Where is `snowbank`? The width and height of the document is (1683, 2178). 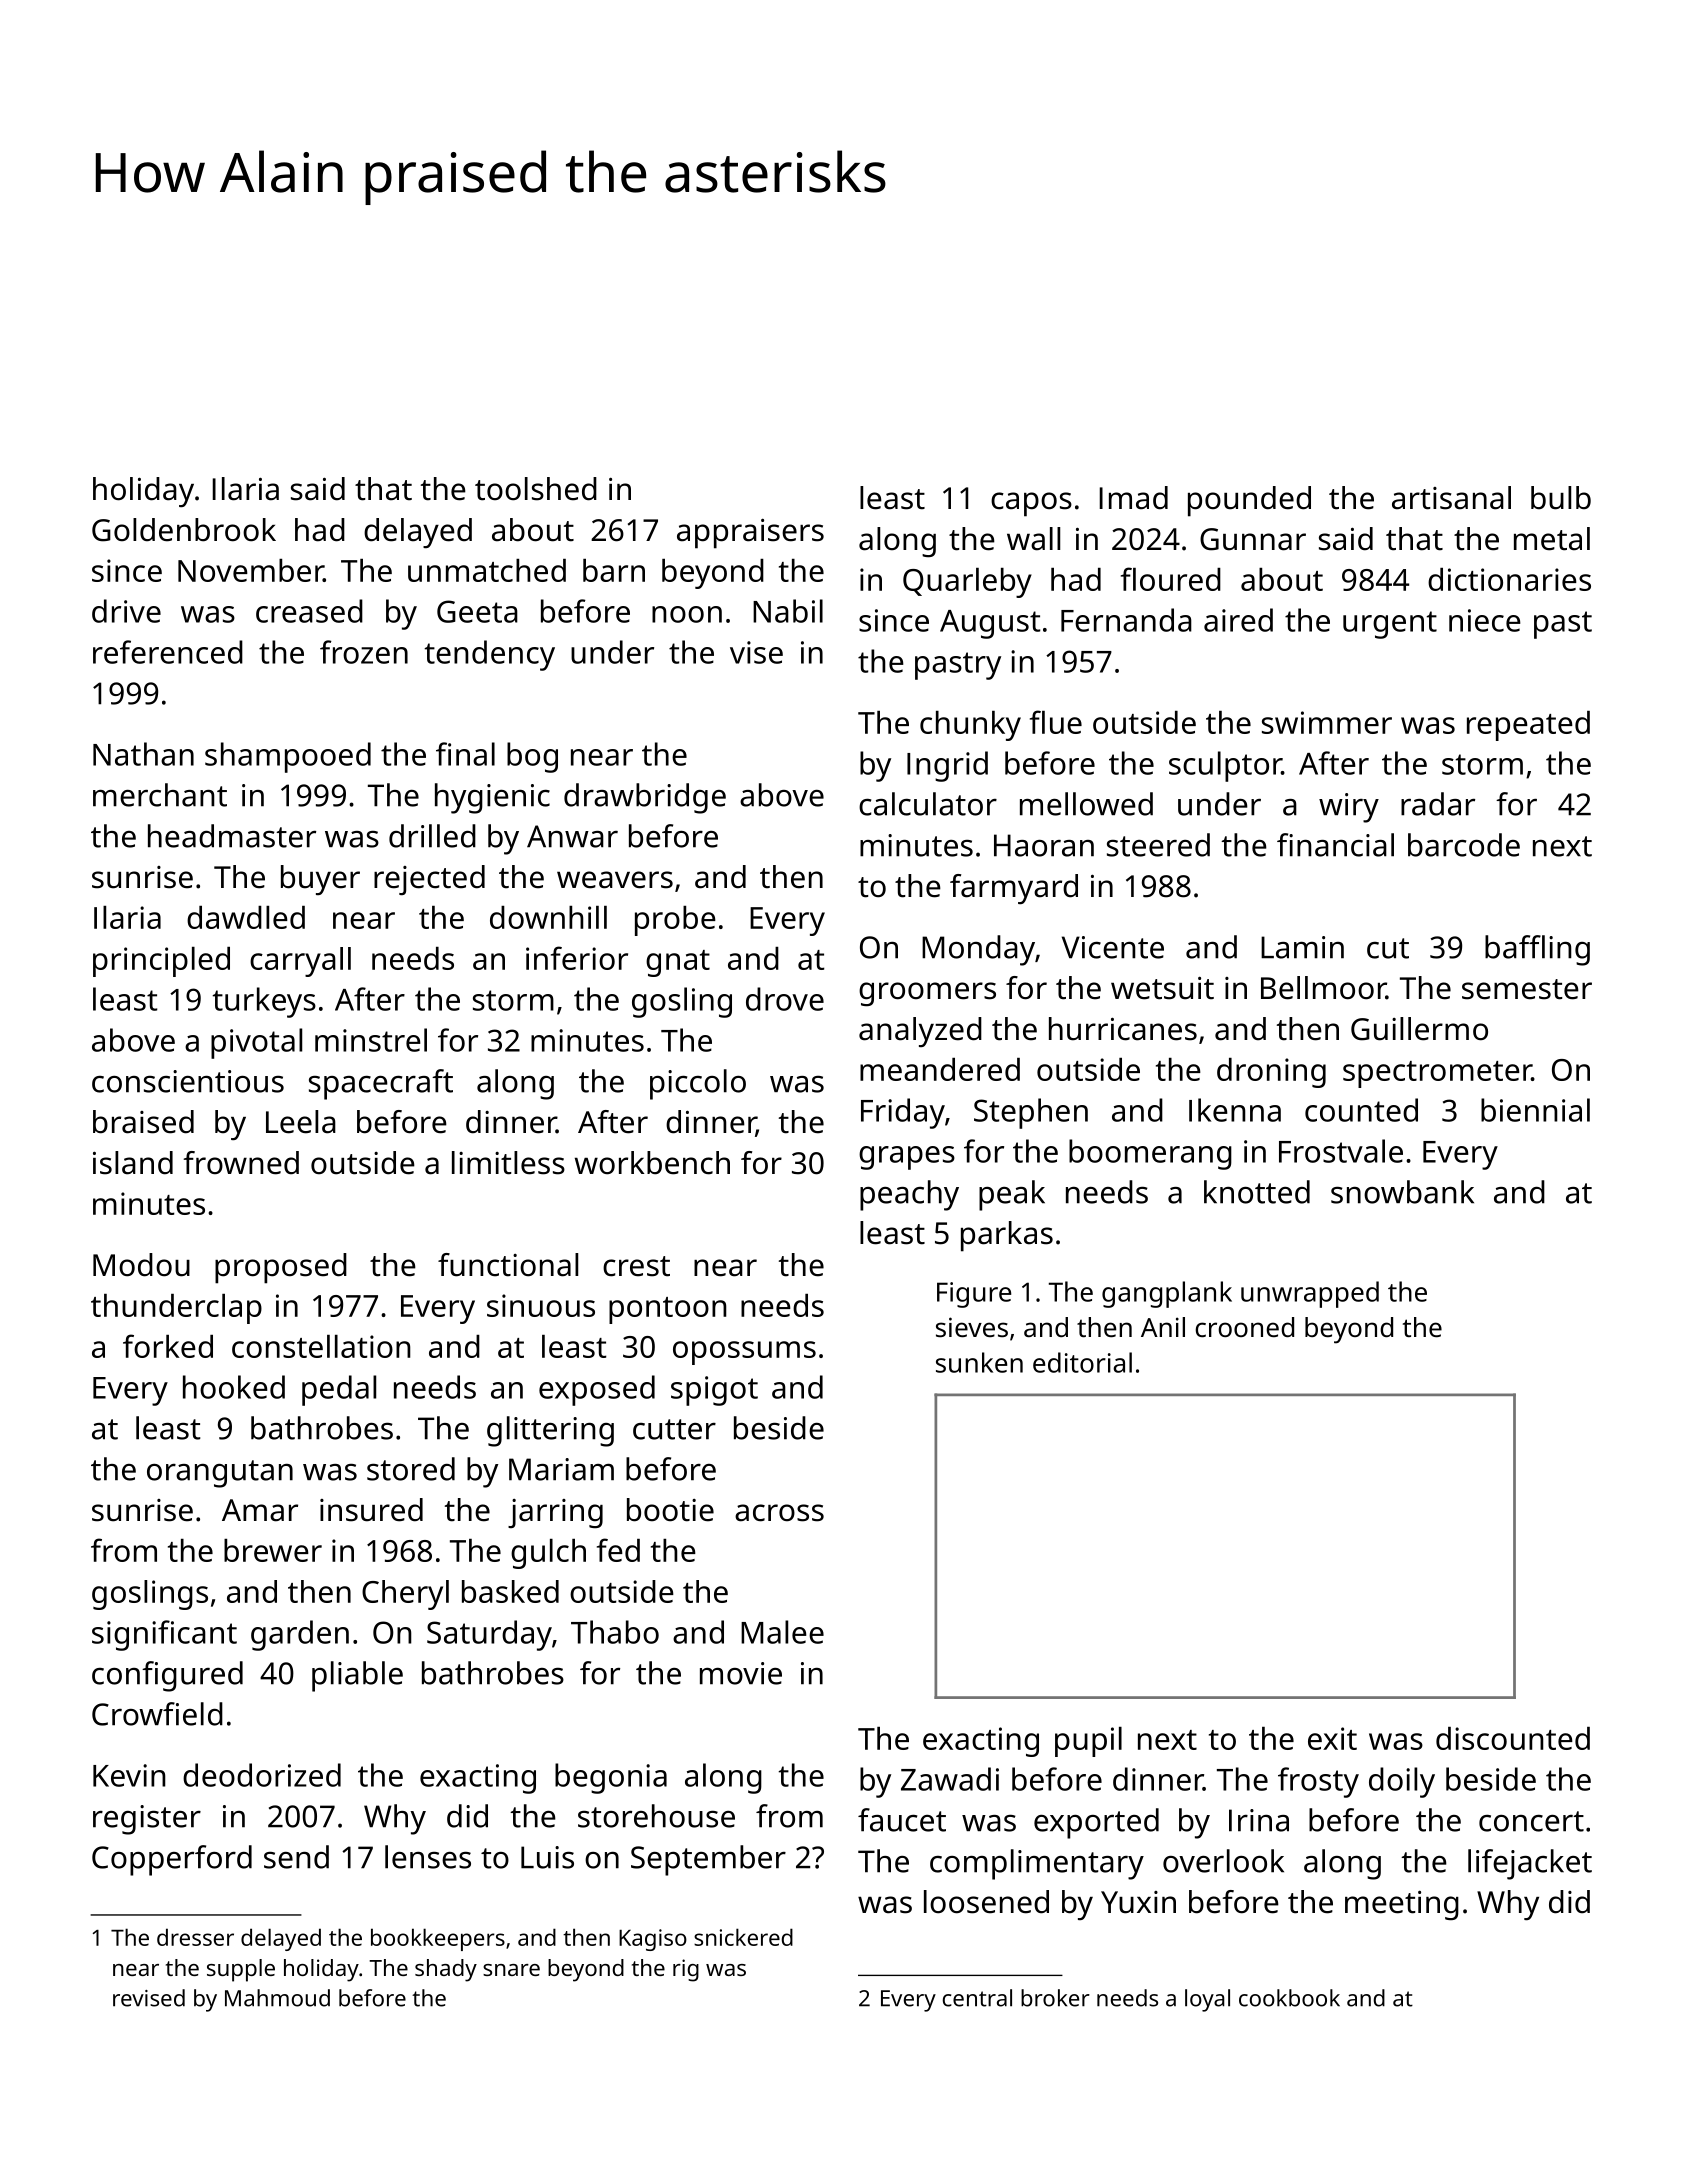 snowbank is located at coordinates (1402, 1192).
